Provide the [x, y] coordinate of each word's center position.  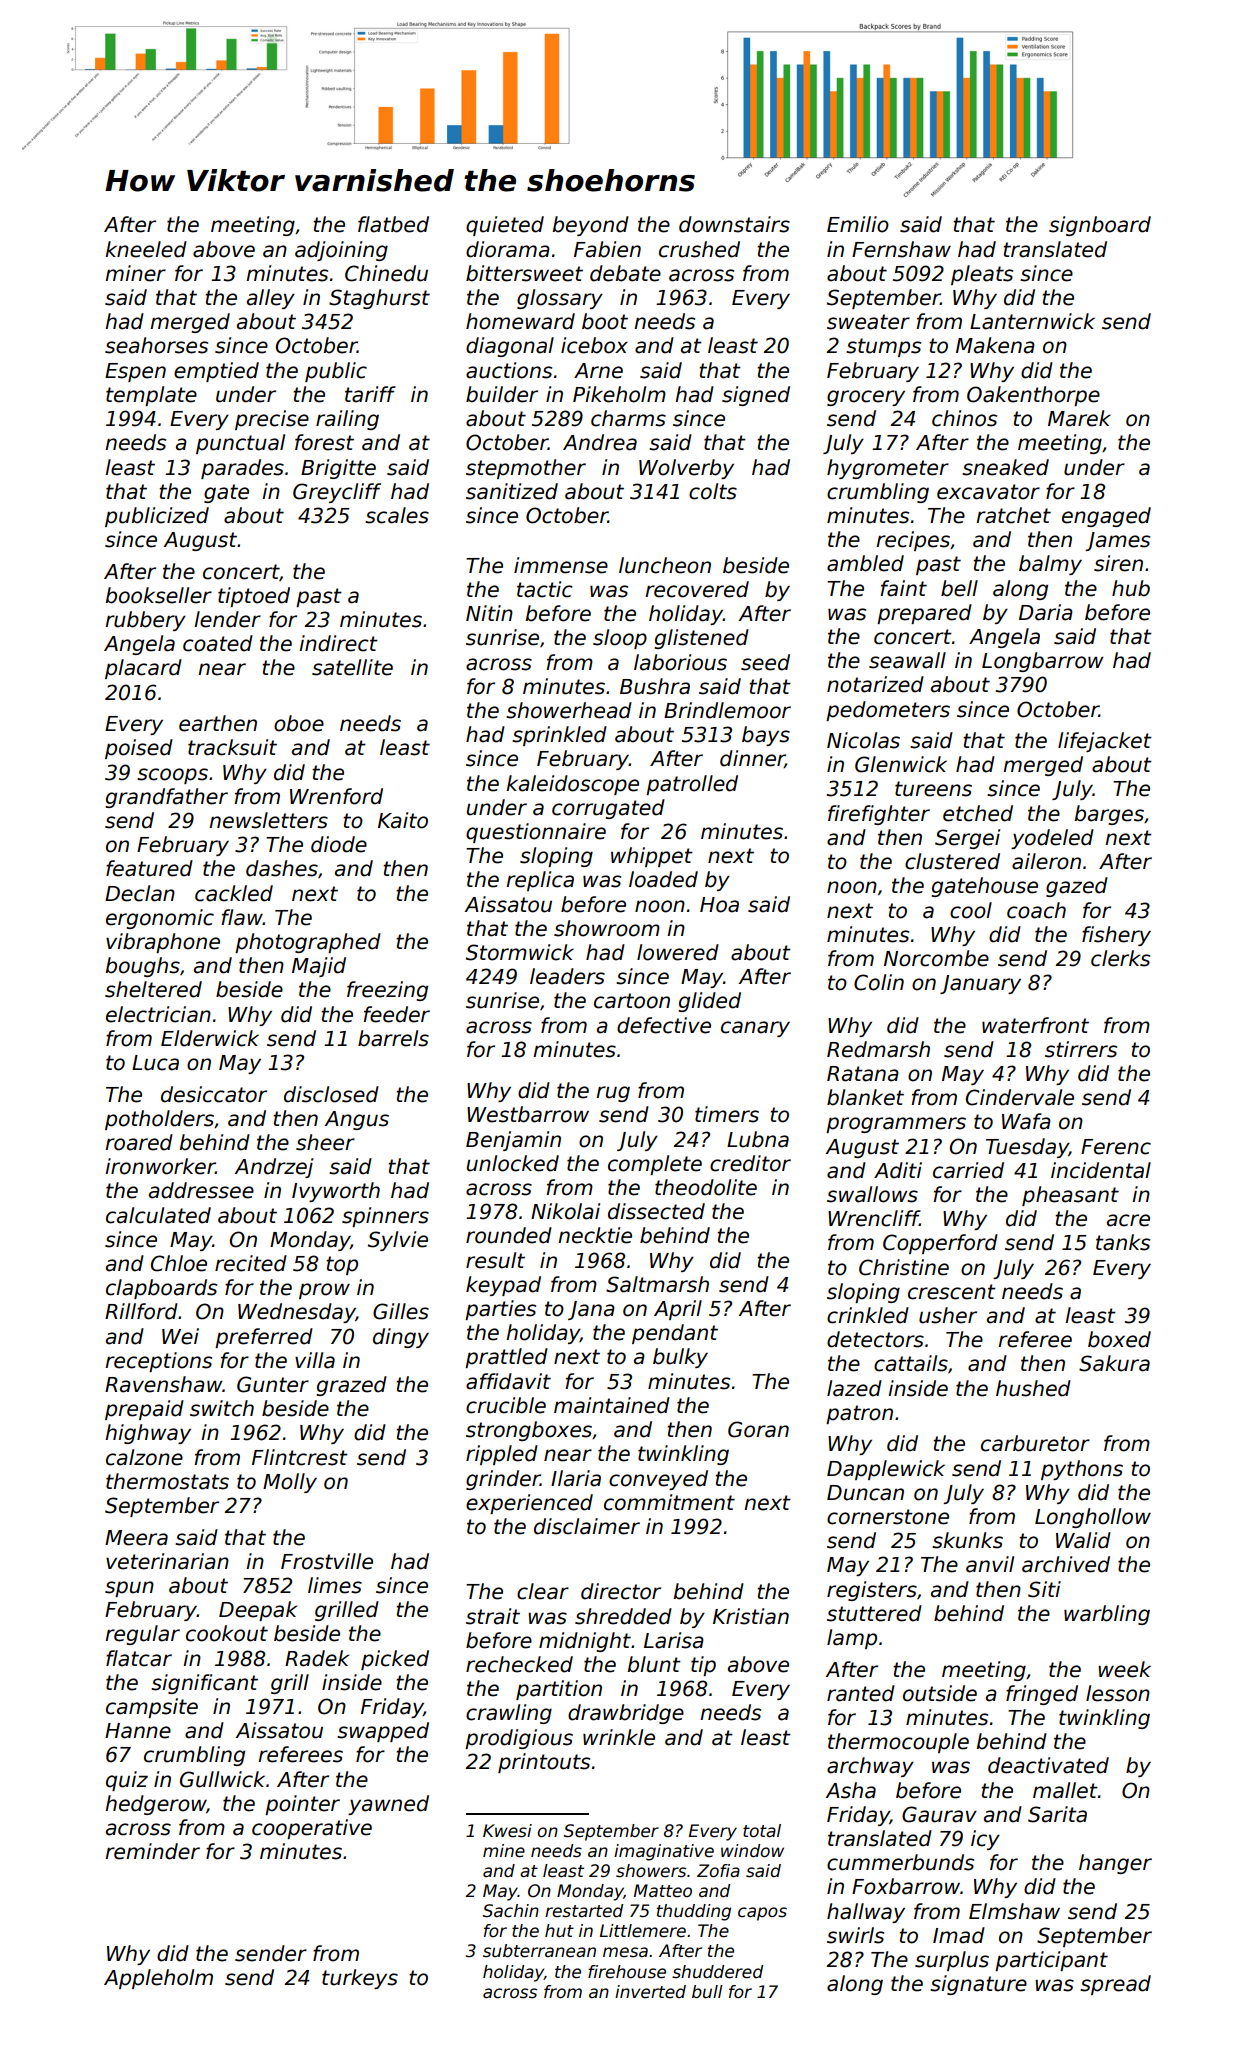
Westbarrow [528, 1114]
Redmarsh [878, 1049]
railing [347, 420]
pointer [302, 1805]
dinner [752, 759]
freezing [387, 991]
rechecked [519, 1664]
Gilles [401, 1311]
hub [1131, 588]
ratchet [1013, 515]
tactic [545, 589]
